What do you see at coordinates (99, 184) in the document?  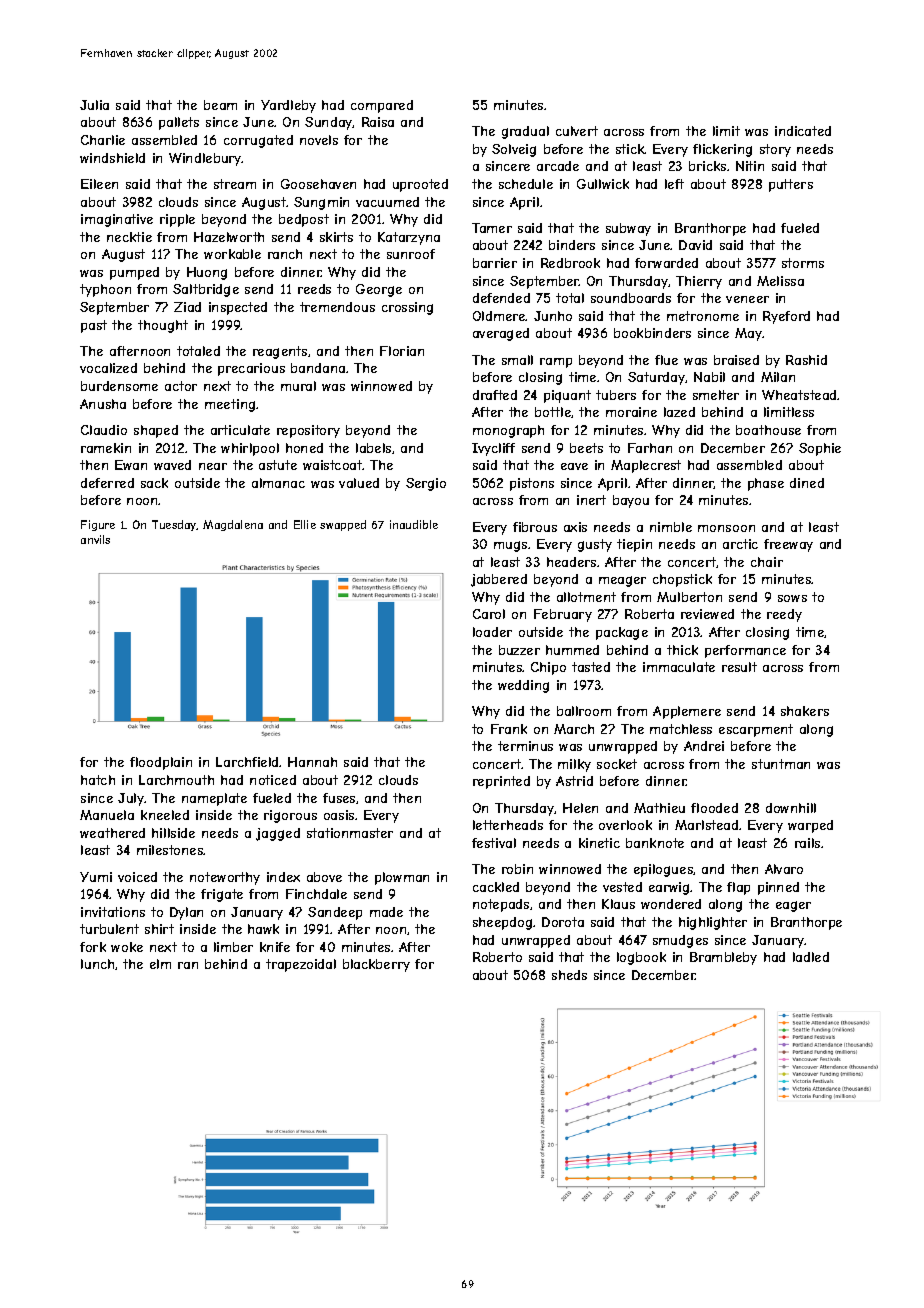 I see `Eileen` at bounding box center [99, 184].
